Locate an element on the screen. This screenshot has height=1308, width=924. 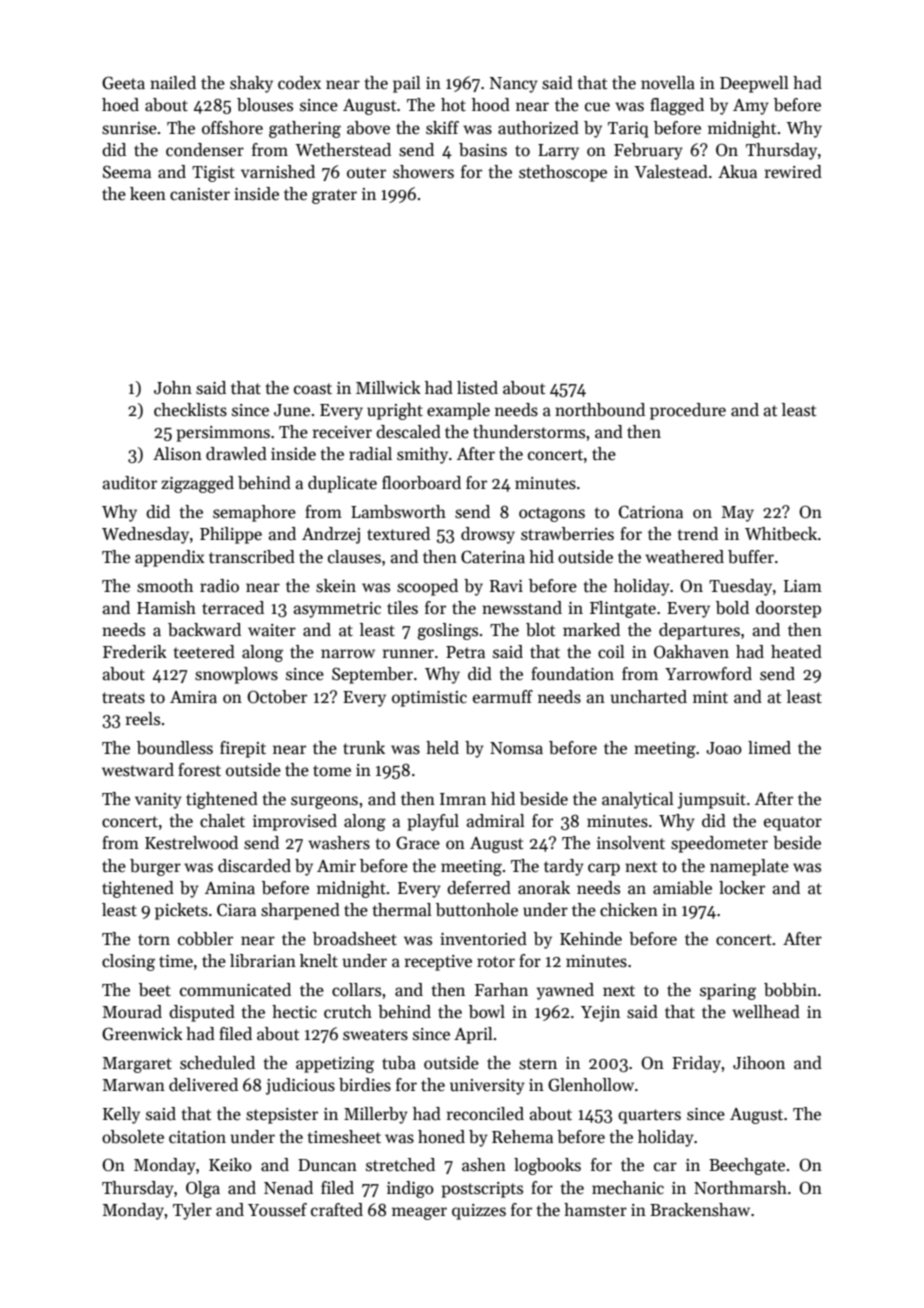
clauses is located at coordinates (354, 557).
